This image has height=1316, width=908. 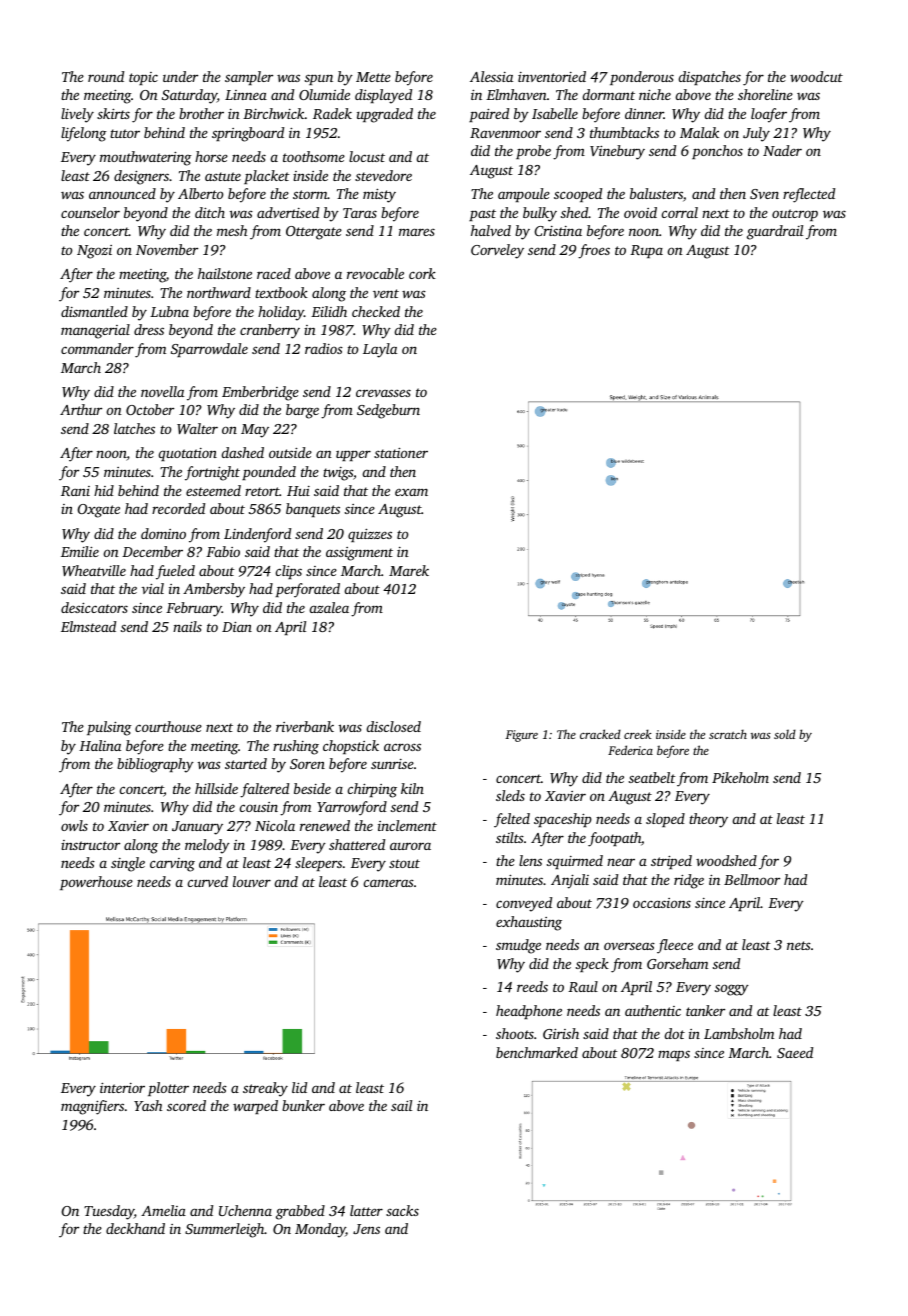 What do you see at coordinates (168, 726) in the image?
I see `courthouse` at bounding box center [168, 726].
